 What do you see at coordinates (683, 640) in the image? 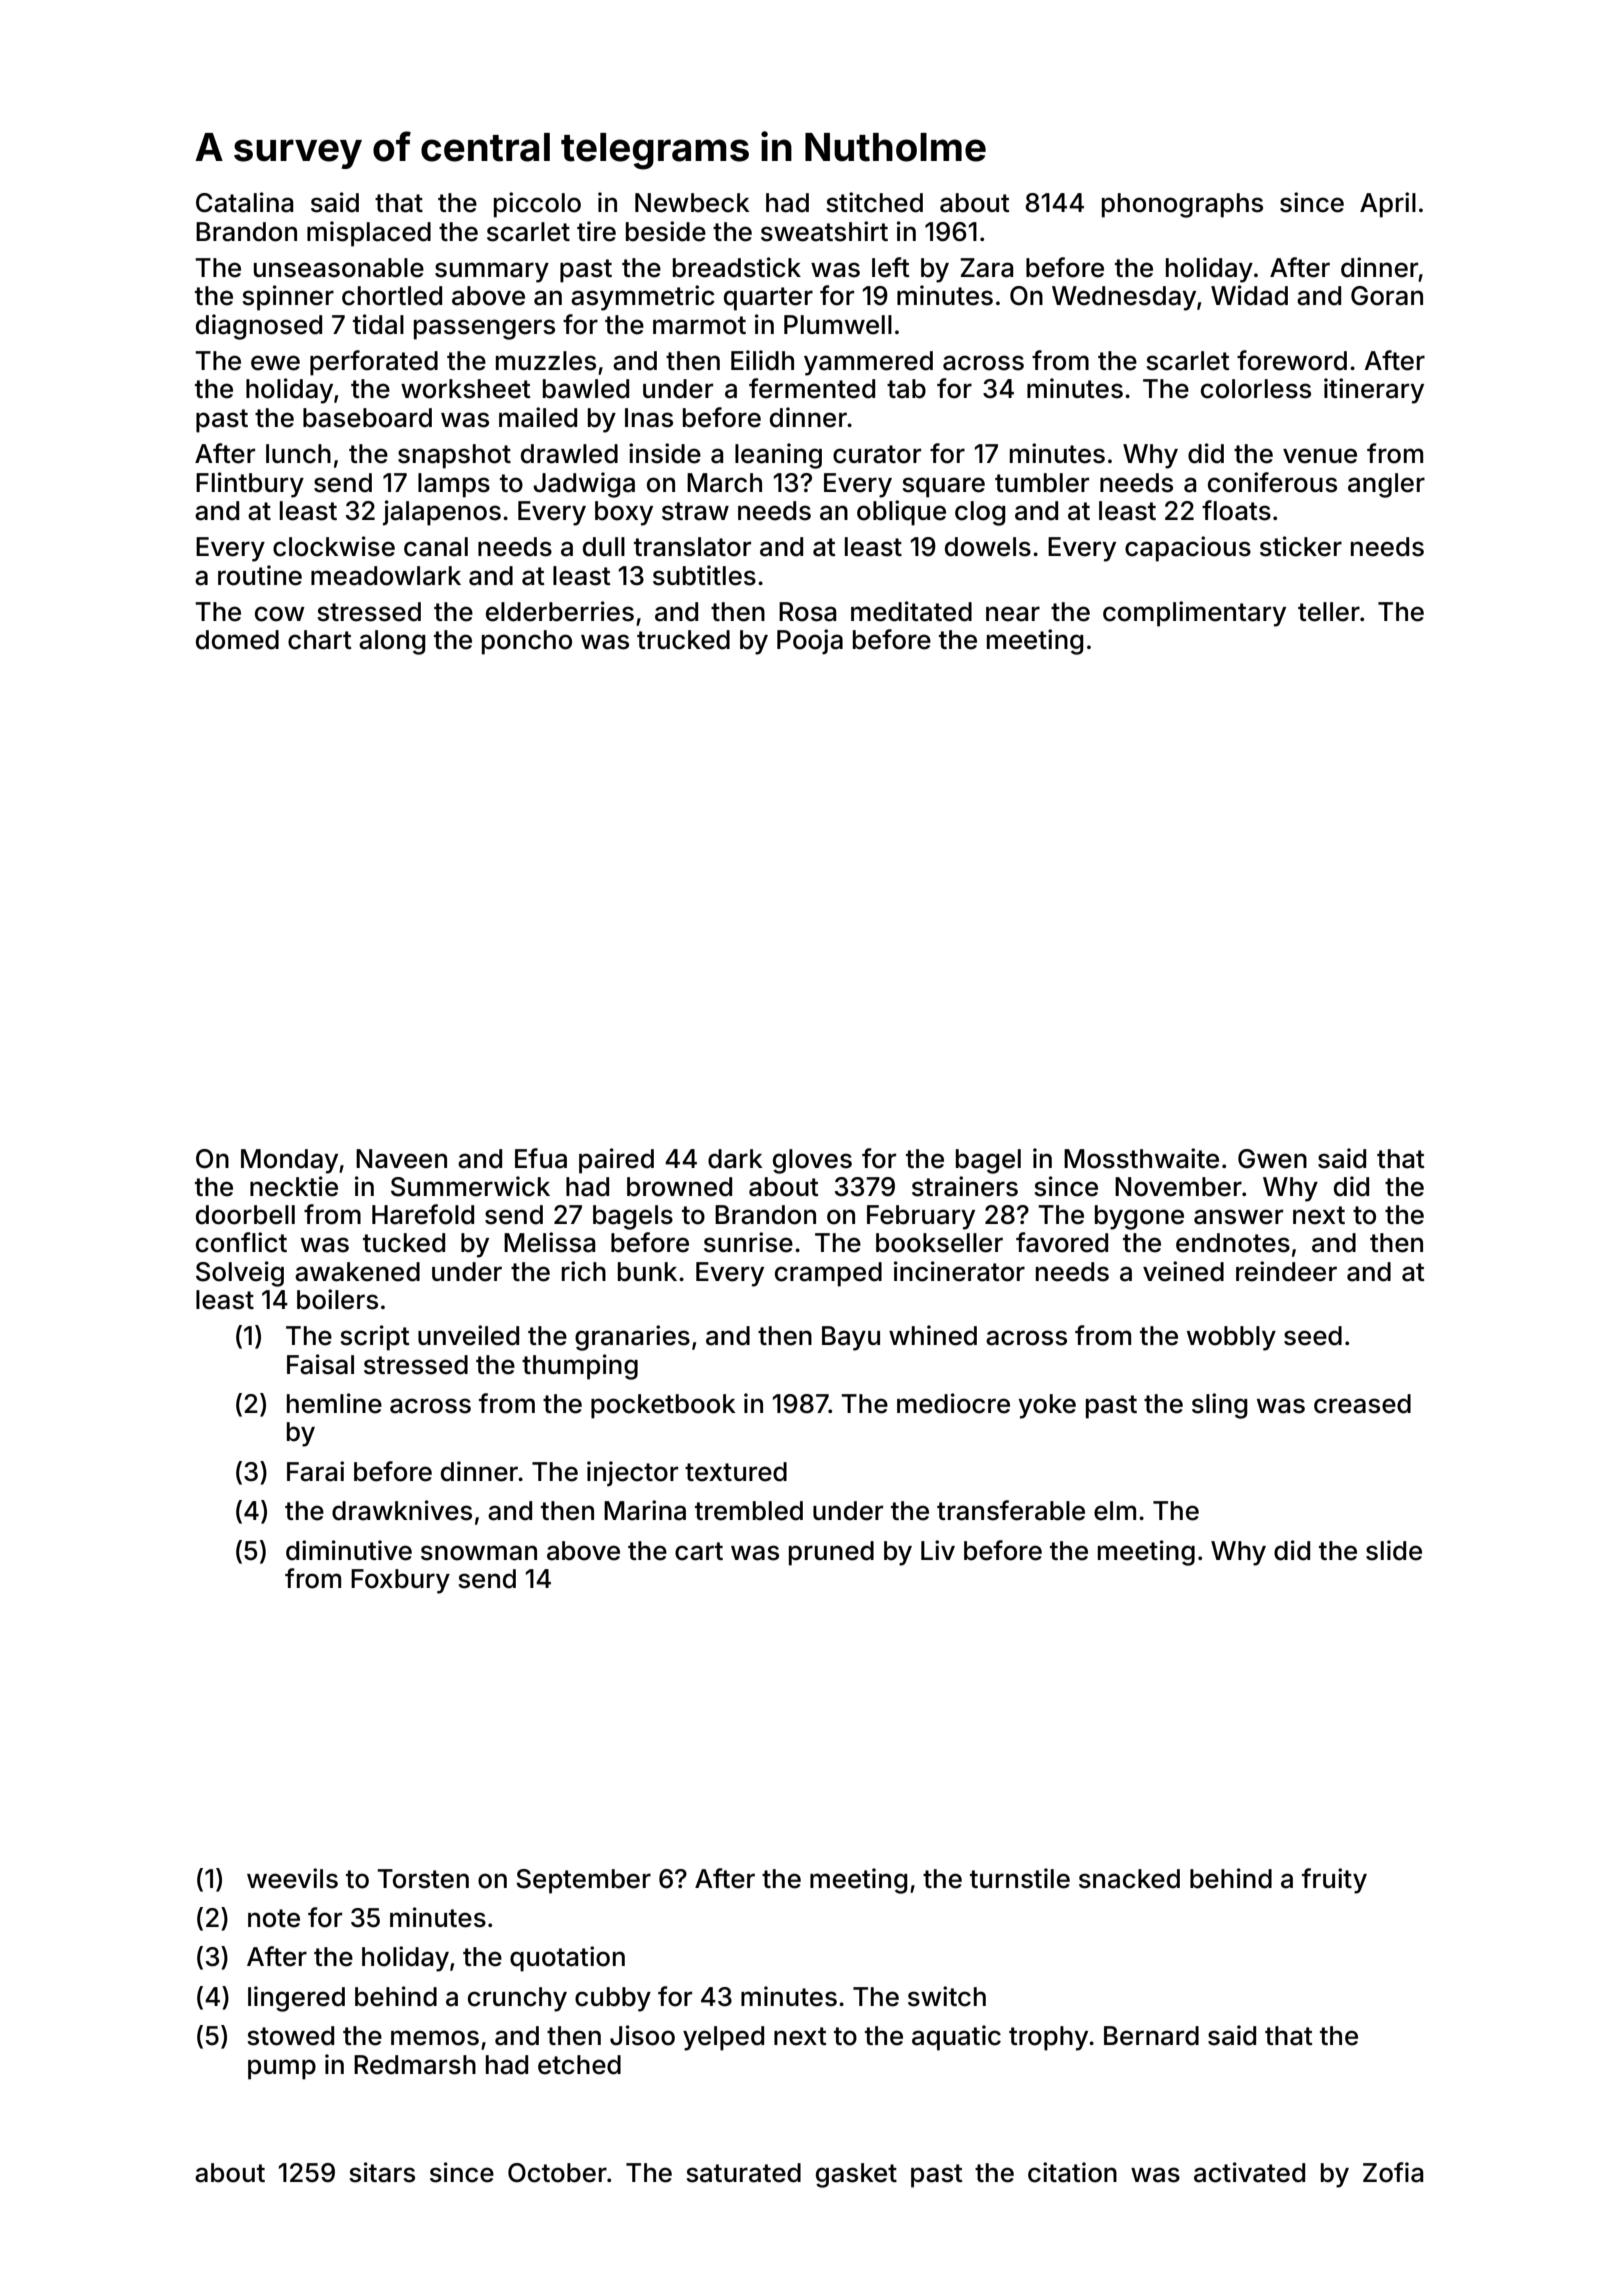
I see `trucked` at bounding box center [683, 640].
